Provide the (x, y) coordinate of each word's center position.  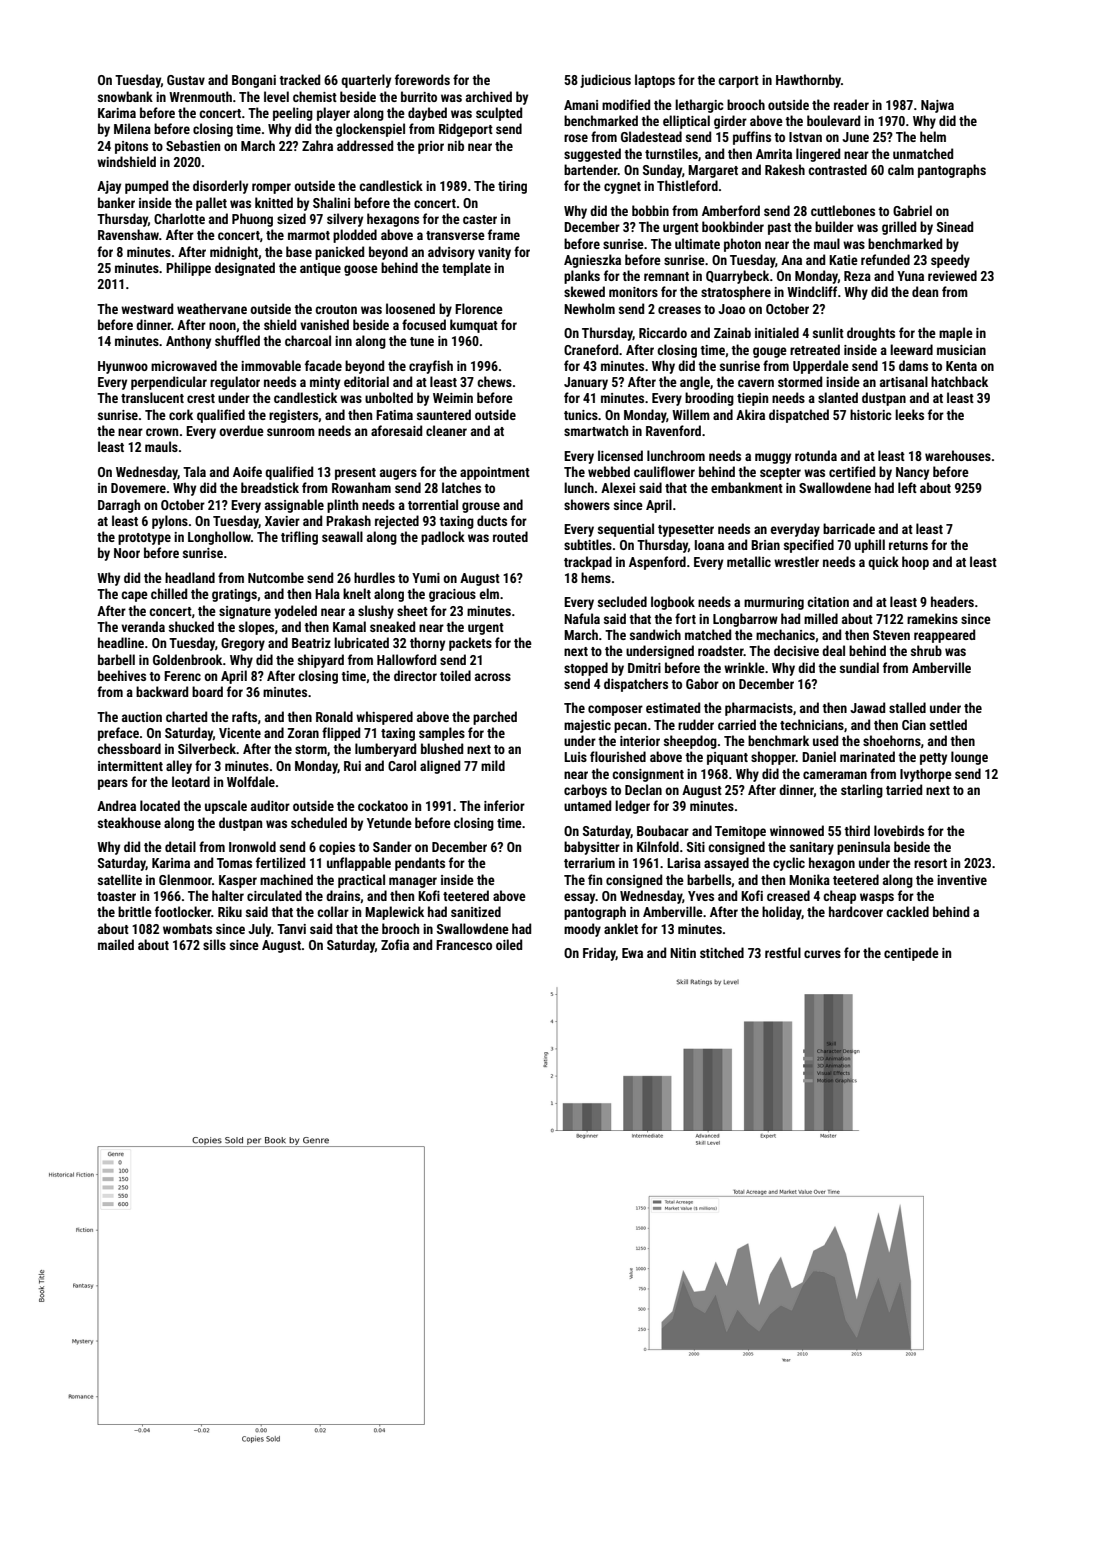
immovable (271, 365)
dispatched (799, 416)
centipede (911, 954)
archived (489, 96)
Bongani (254, 81)
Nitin (683, 953)
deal (833, 650)
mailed (116, 944)
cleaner (446, 430)
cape (134, 596)
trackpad (588, 563)
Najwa (937, 106)
